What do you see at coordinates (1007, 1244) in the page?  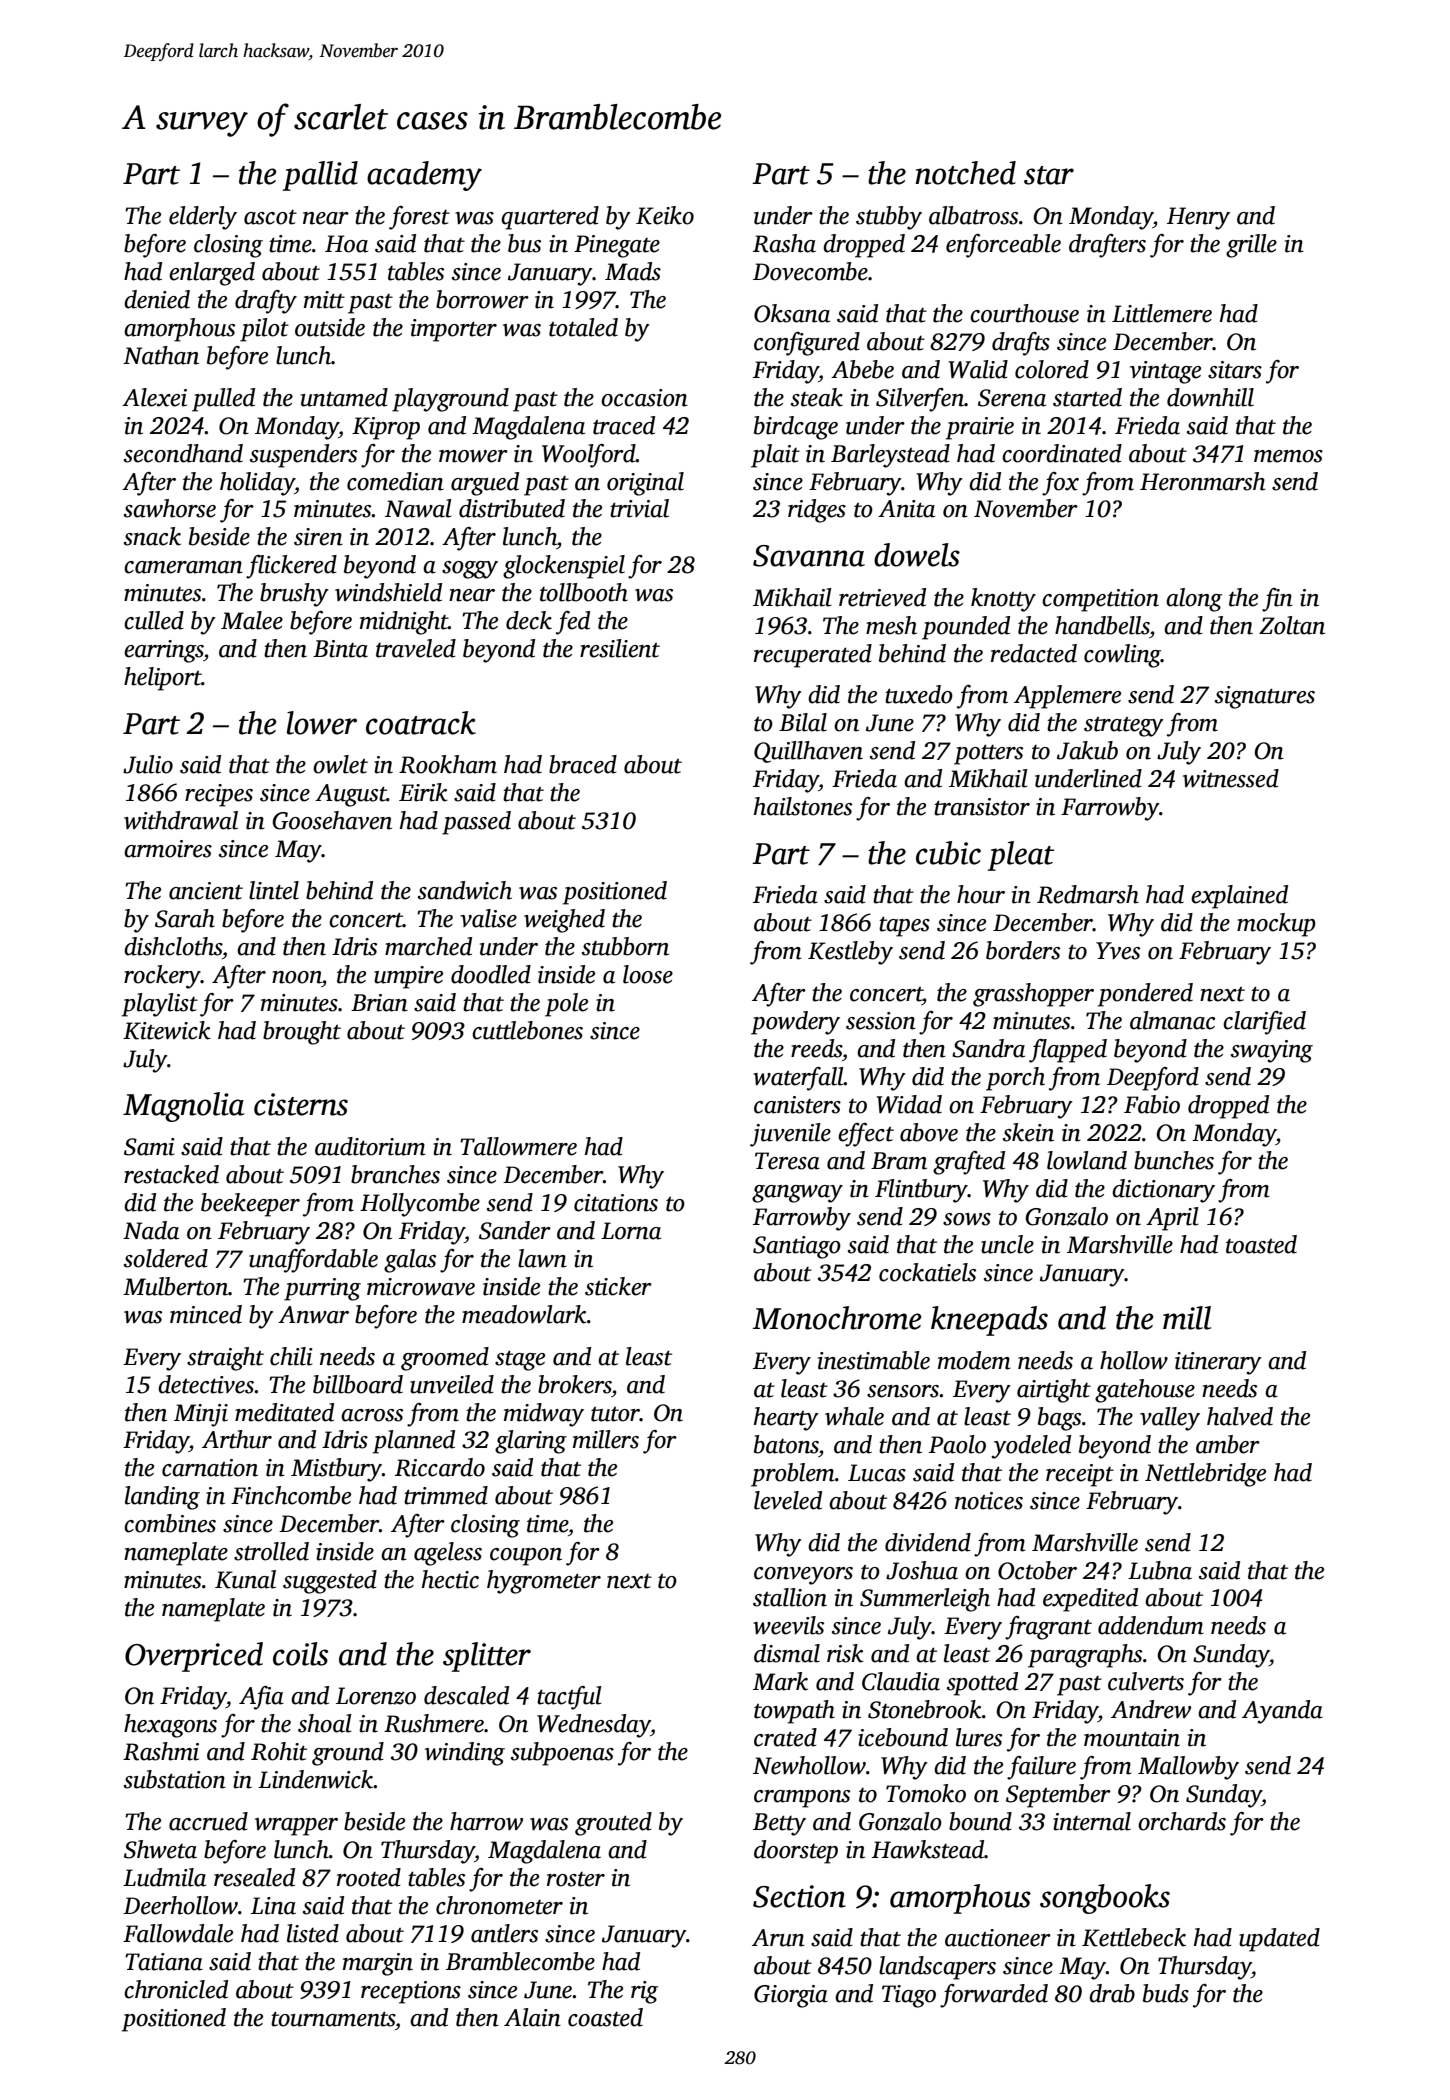 I see `uncle` at bounding box center [1007, 1244].
